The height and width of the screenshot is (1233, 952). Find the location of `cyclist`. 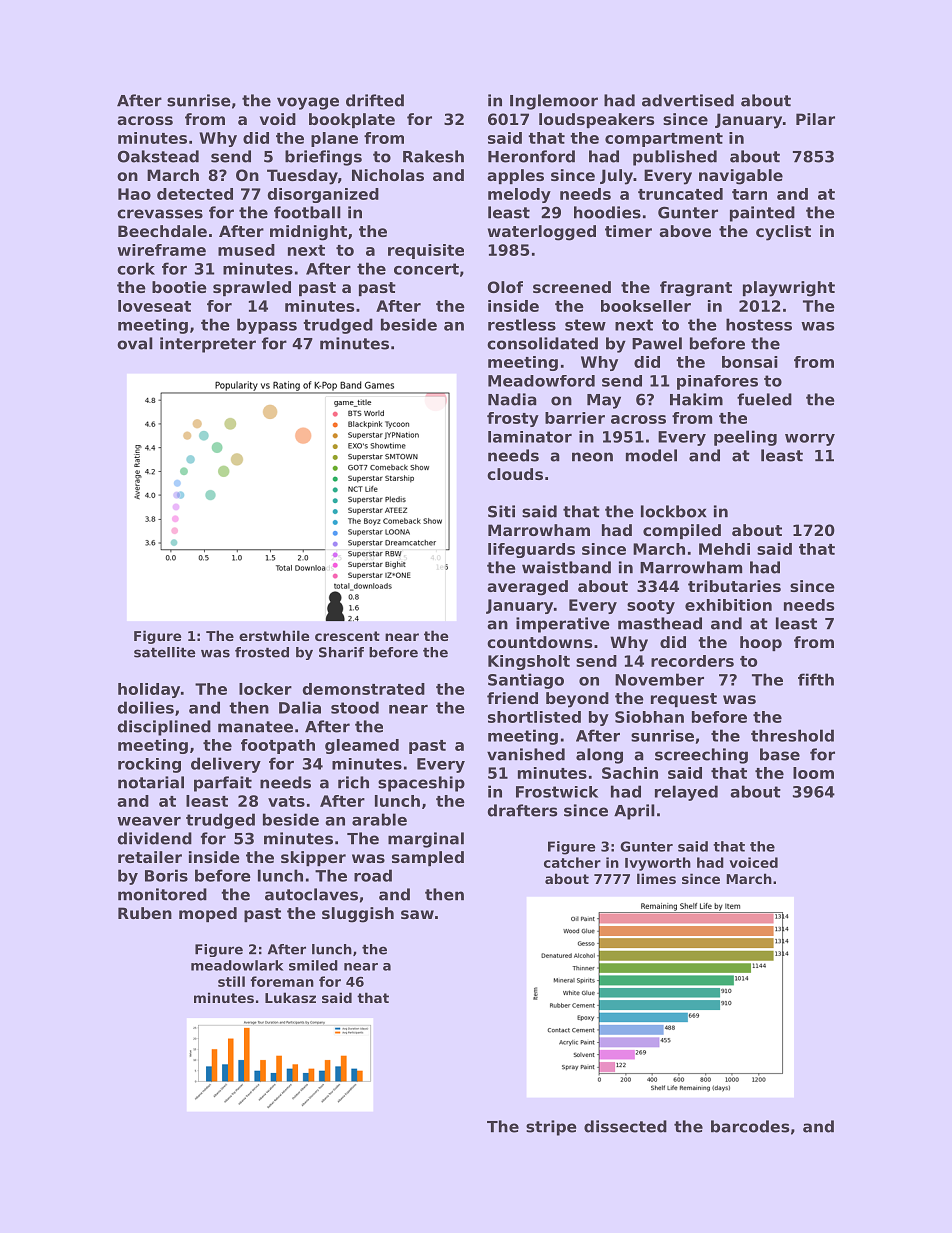

cyclist is located at coordinates (783, 233).
